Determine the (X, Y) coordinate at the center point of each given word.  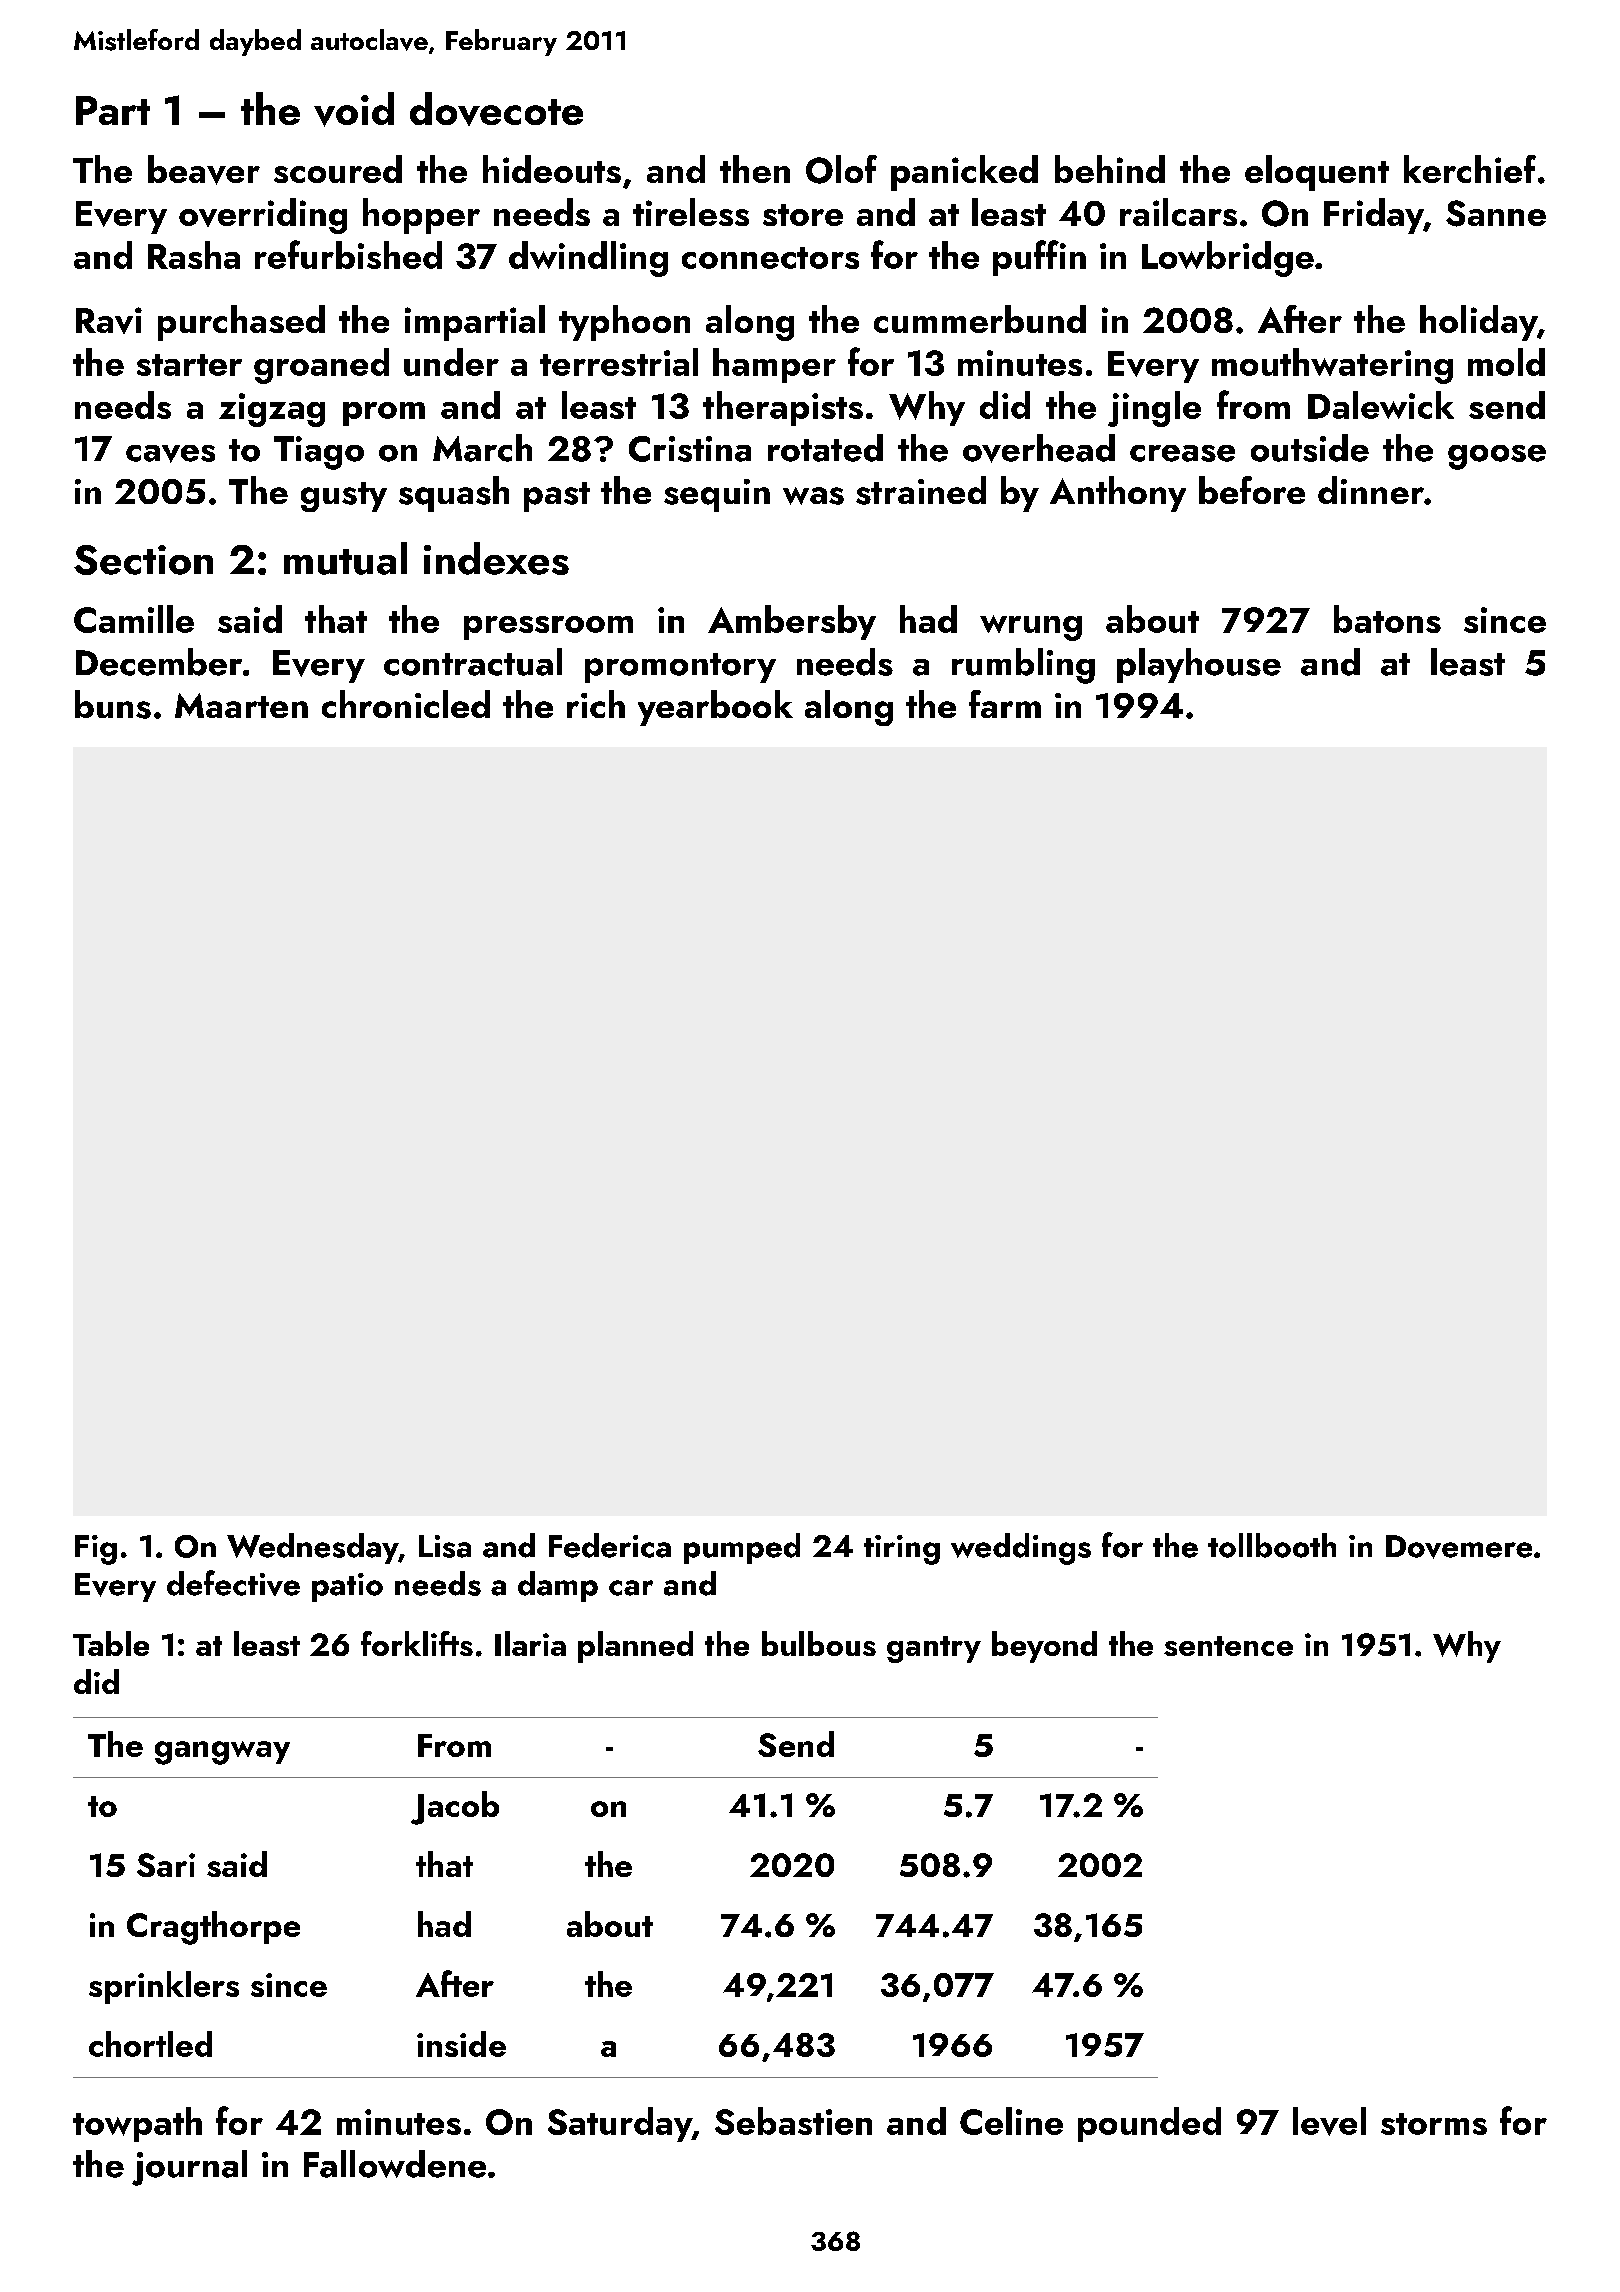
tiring (902, 1550)
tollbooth (1272, 1545)
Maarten (241, 705)
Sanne (1496, 213)
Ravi (109, 320)
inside (461, 2044)
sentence (1228, 1646)
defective (233, 1583)
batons (1387, 619)
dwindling (588, 259)
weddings (1021, 1549)
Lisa (445, 1546)
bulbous (819, 1643)
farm (1005, 704)
